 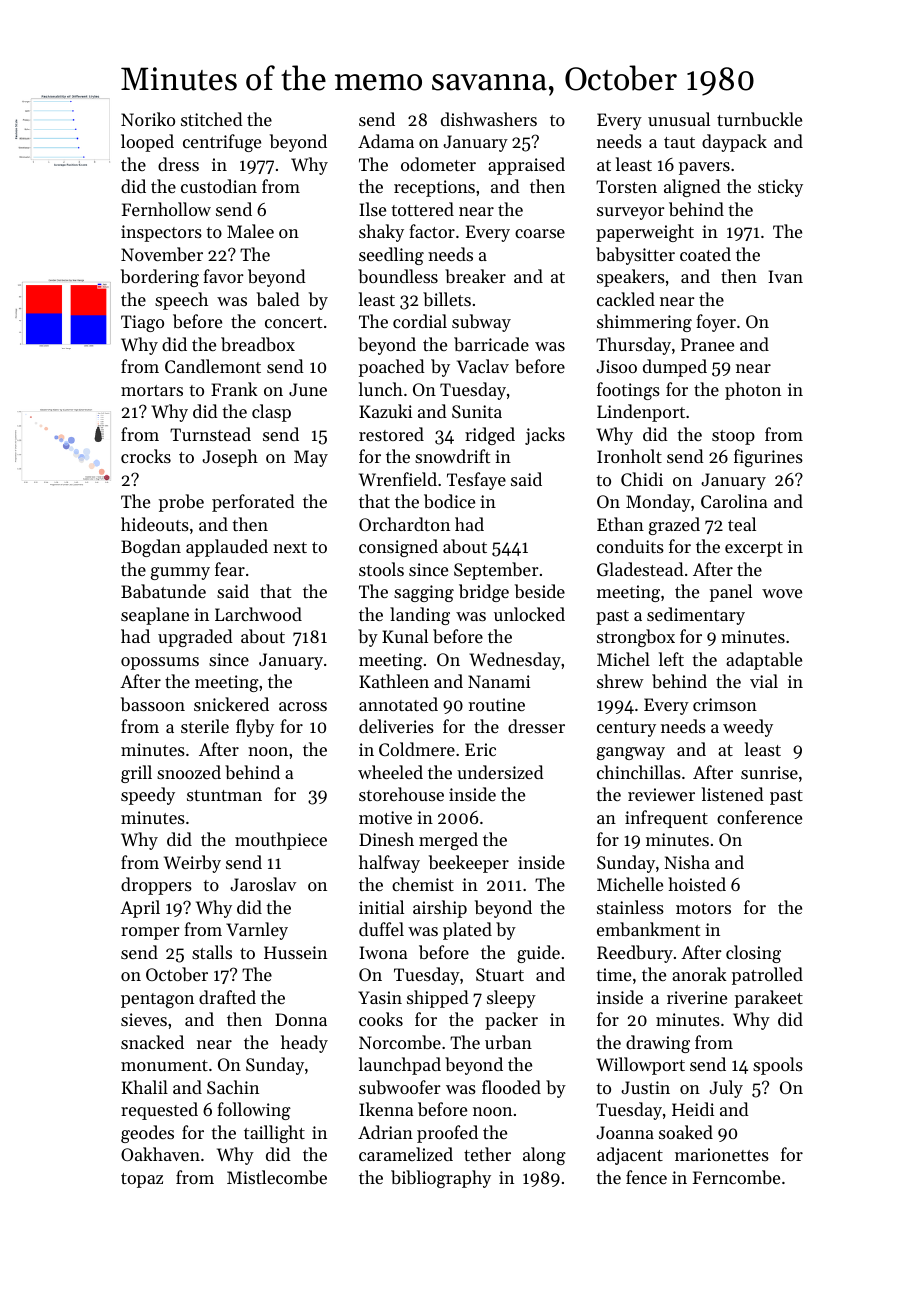 What do you see at coordinates (526, 166) in the document?
I see `appraised` at bounding box center [526, 166].
